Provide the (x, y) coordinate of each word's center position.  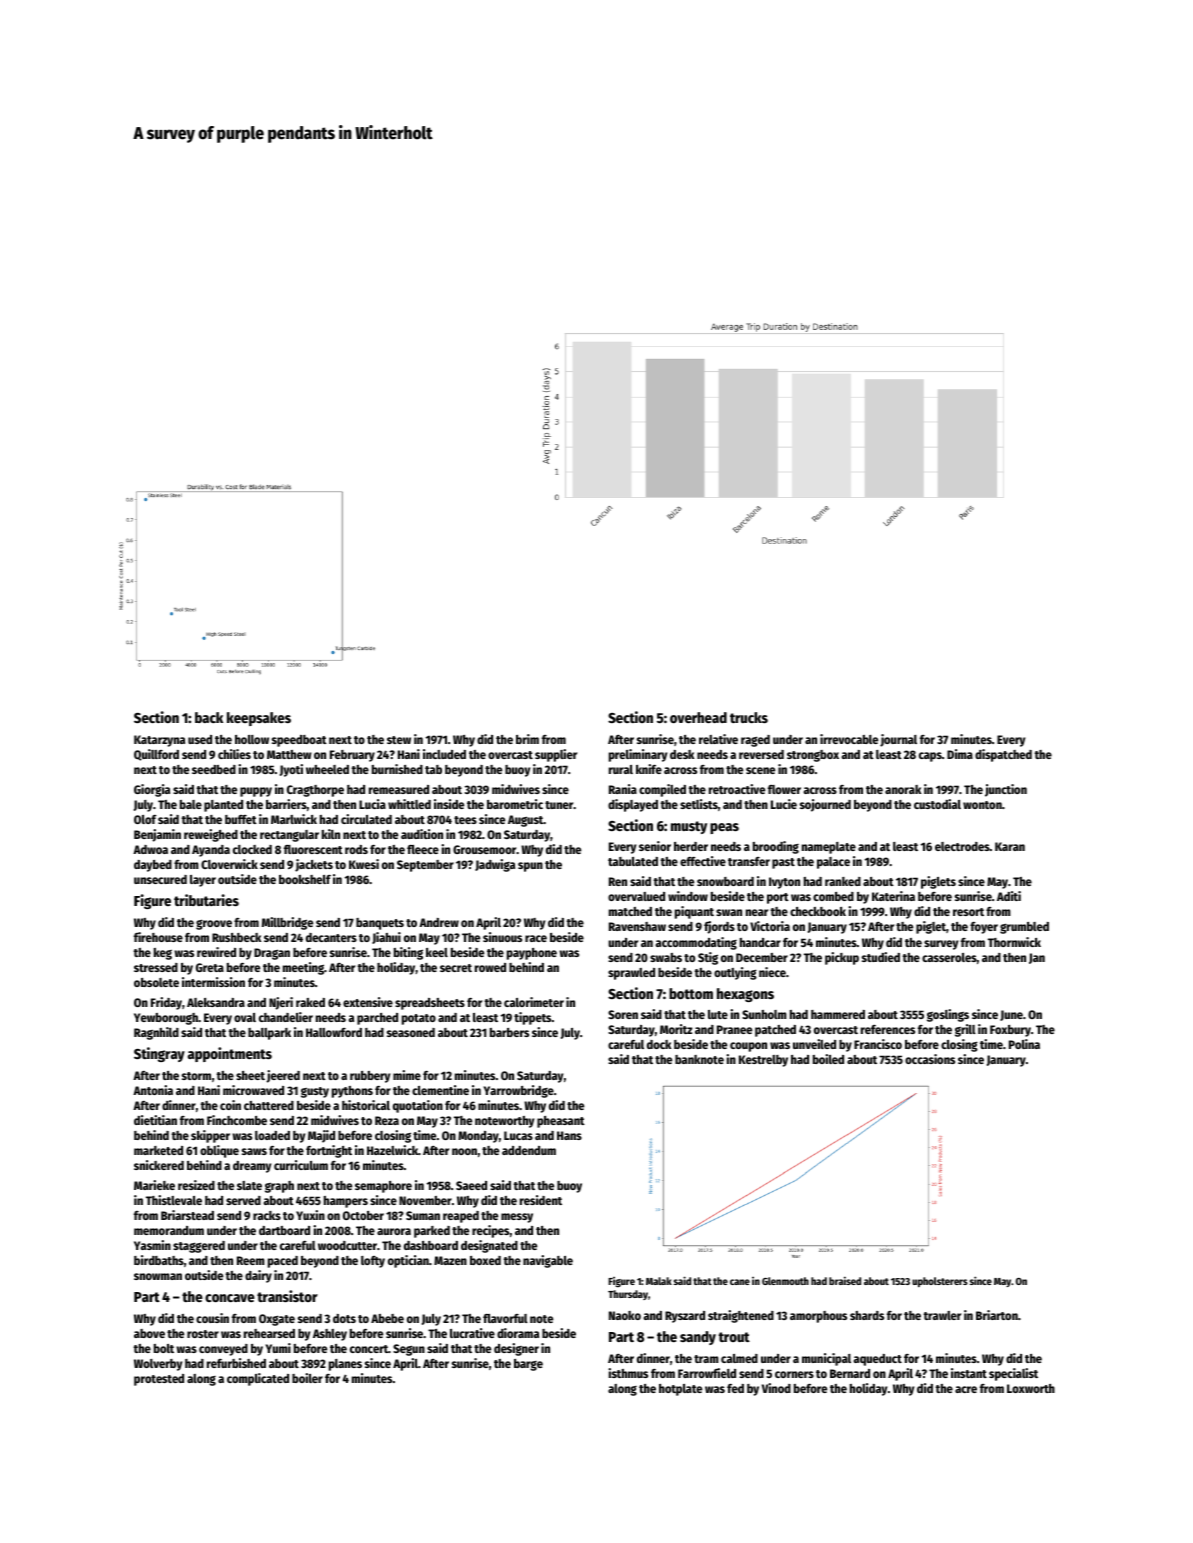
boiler (307, 1378)
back (209, 717)
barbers (509, 1032)
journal (898, 740)
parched (377, 1019)
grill (965, 1030)
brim (527, 739)
